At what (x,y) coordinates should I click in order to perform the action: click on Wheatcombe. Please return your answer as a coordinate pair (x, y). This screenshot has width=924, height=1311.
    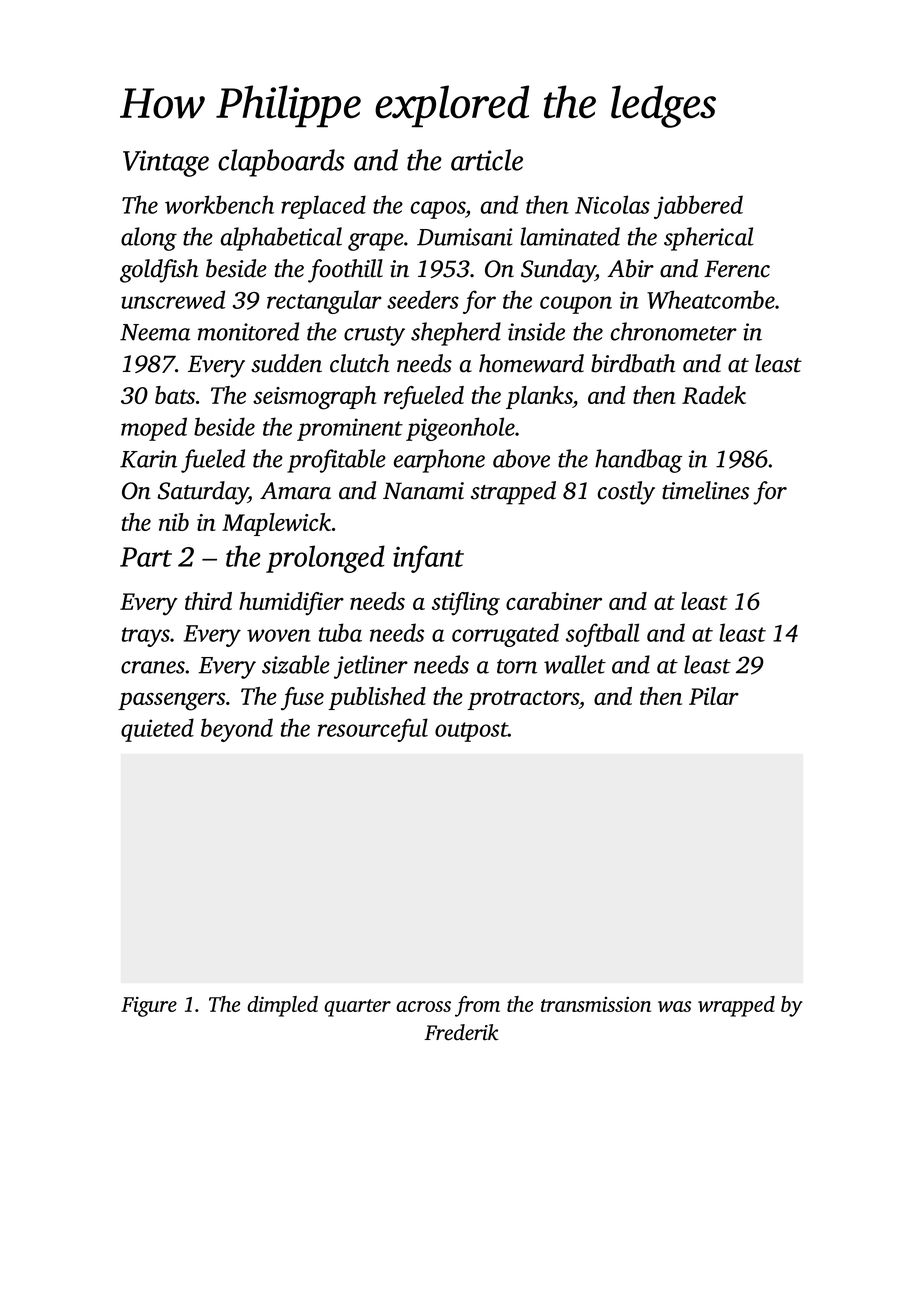
    Looking at the image, I should click on (711, 299).
